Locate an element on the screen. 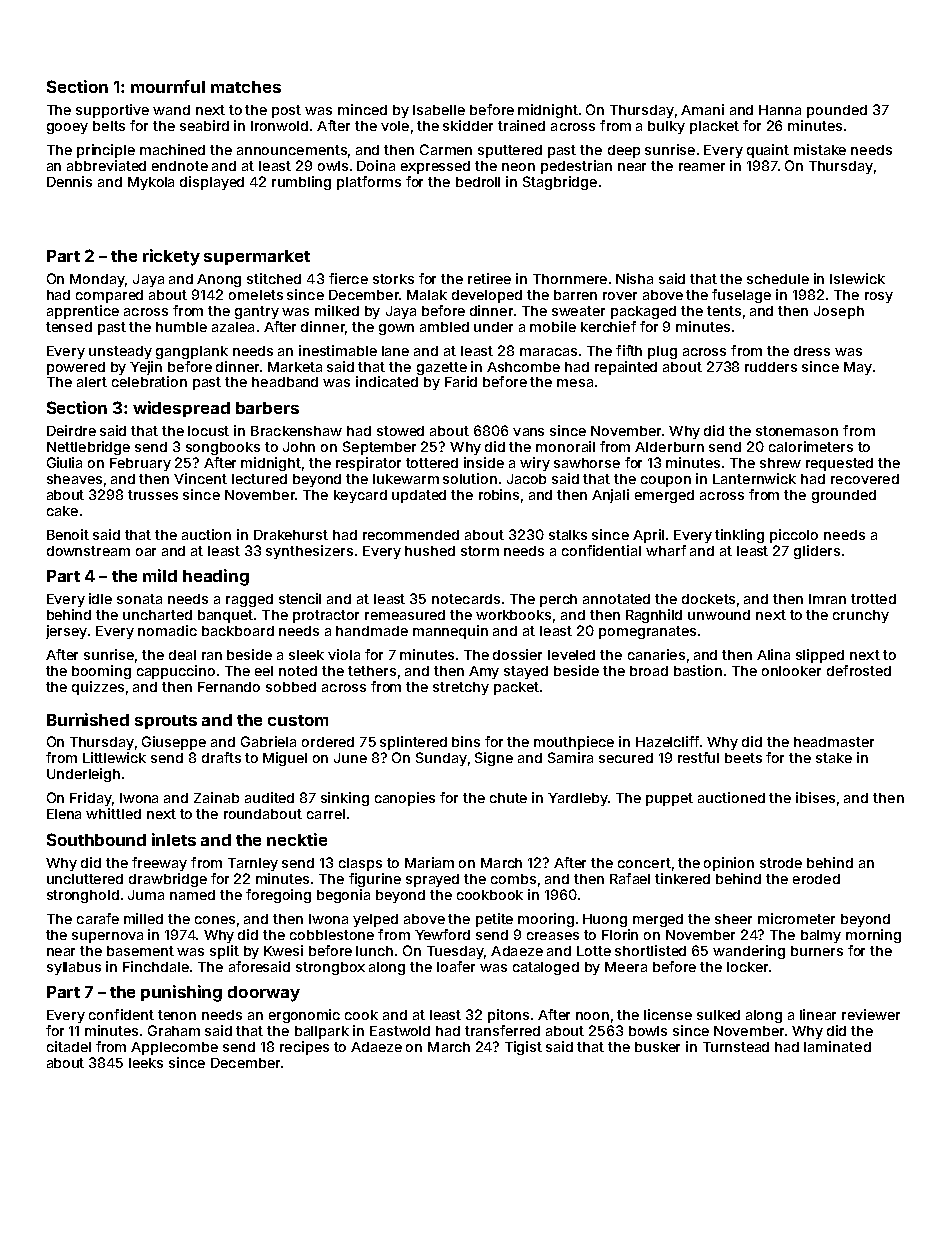 The height and width of the screenshot is (1233, 952). secured is located at coordinates (626, 758).
